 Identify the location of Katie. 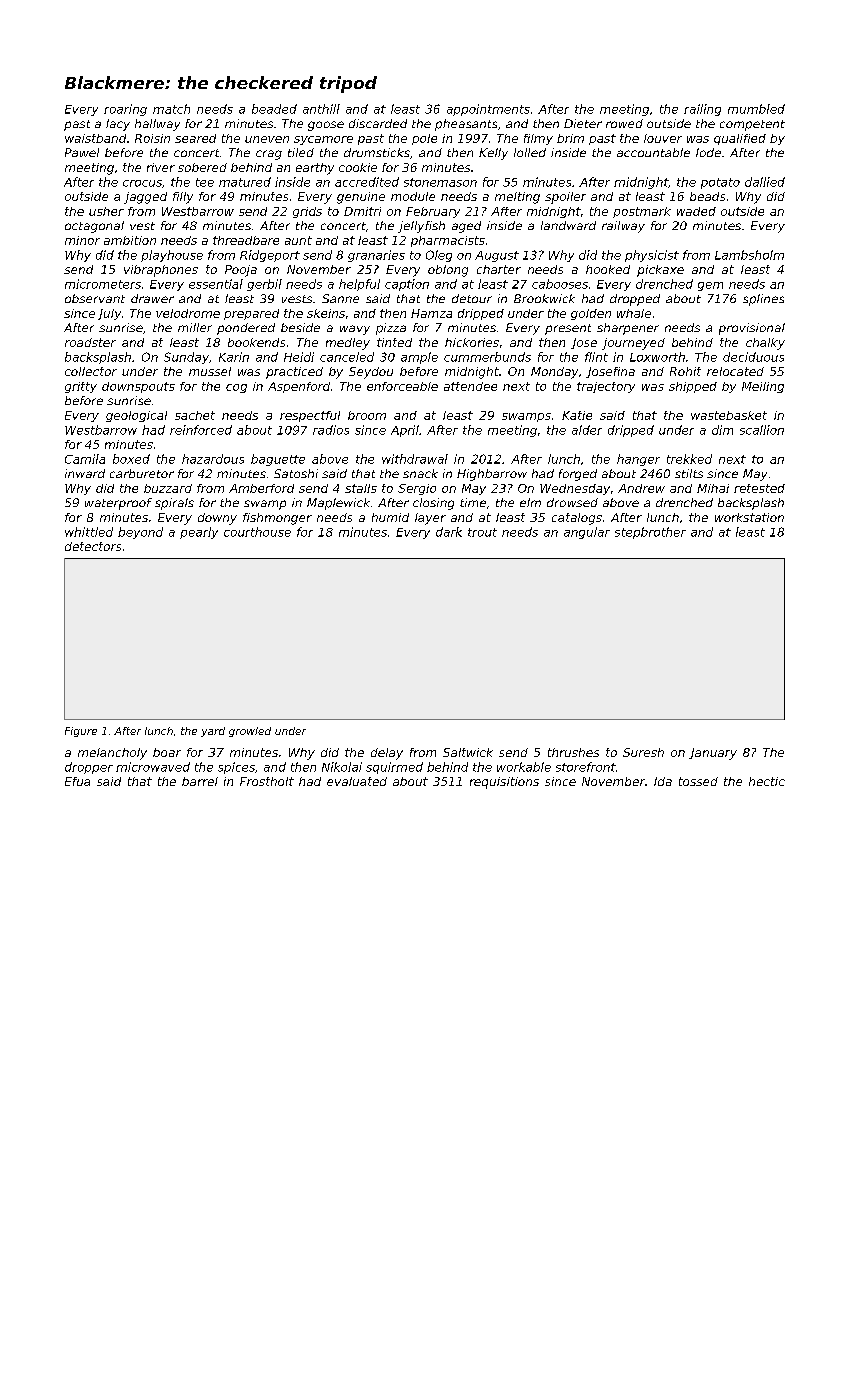
(577, 415).
